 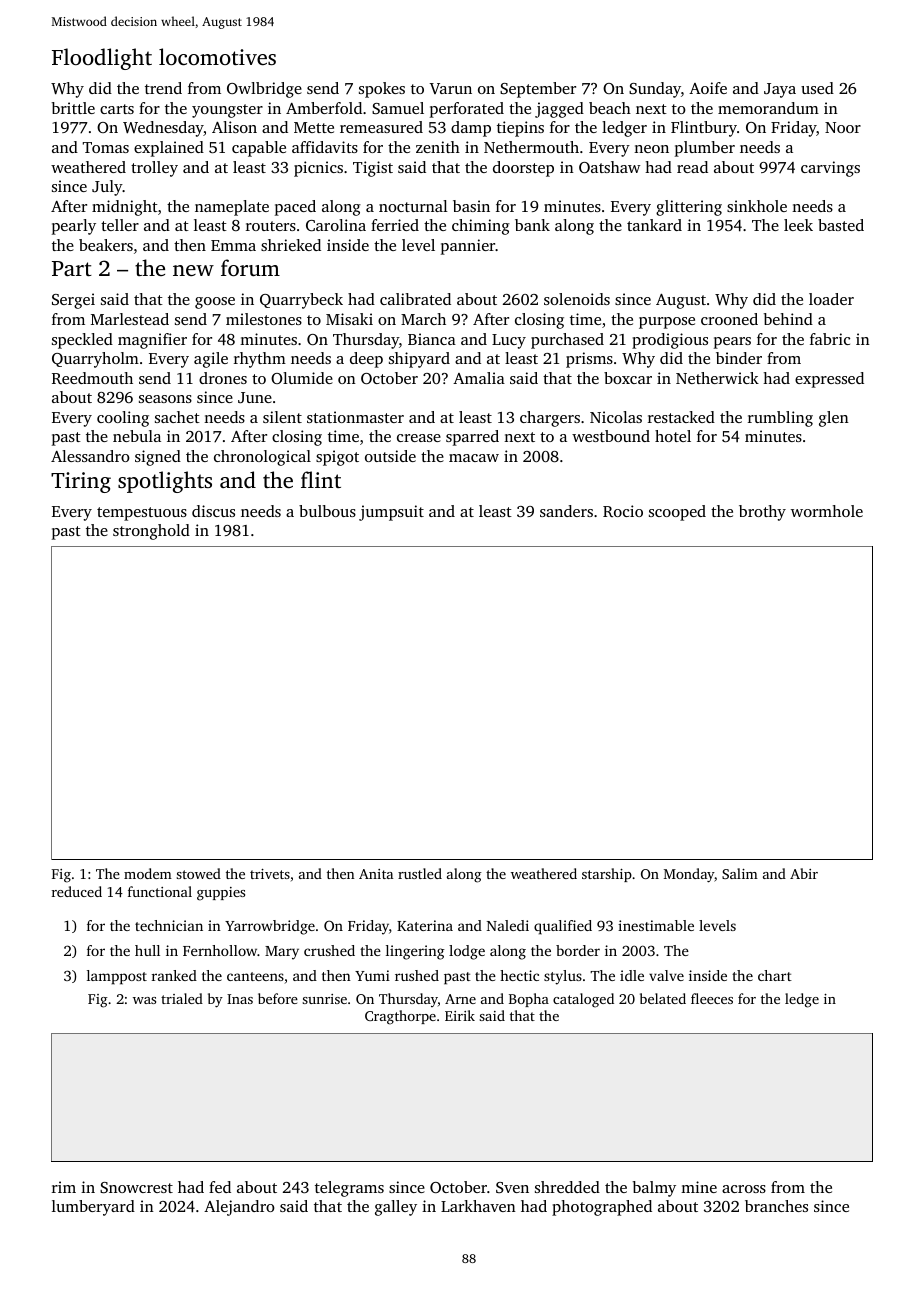 I want to click on shredded, so click(x=567, y=1187).
